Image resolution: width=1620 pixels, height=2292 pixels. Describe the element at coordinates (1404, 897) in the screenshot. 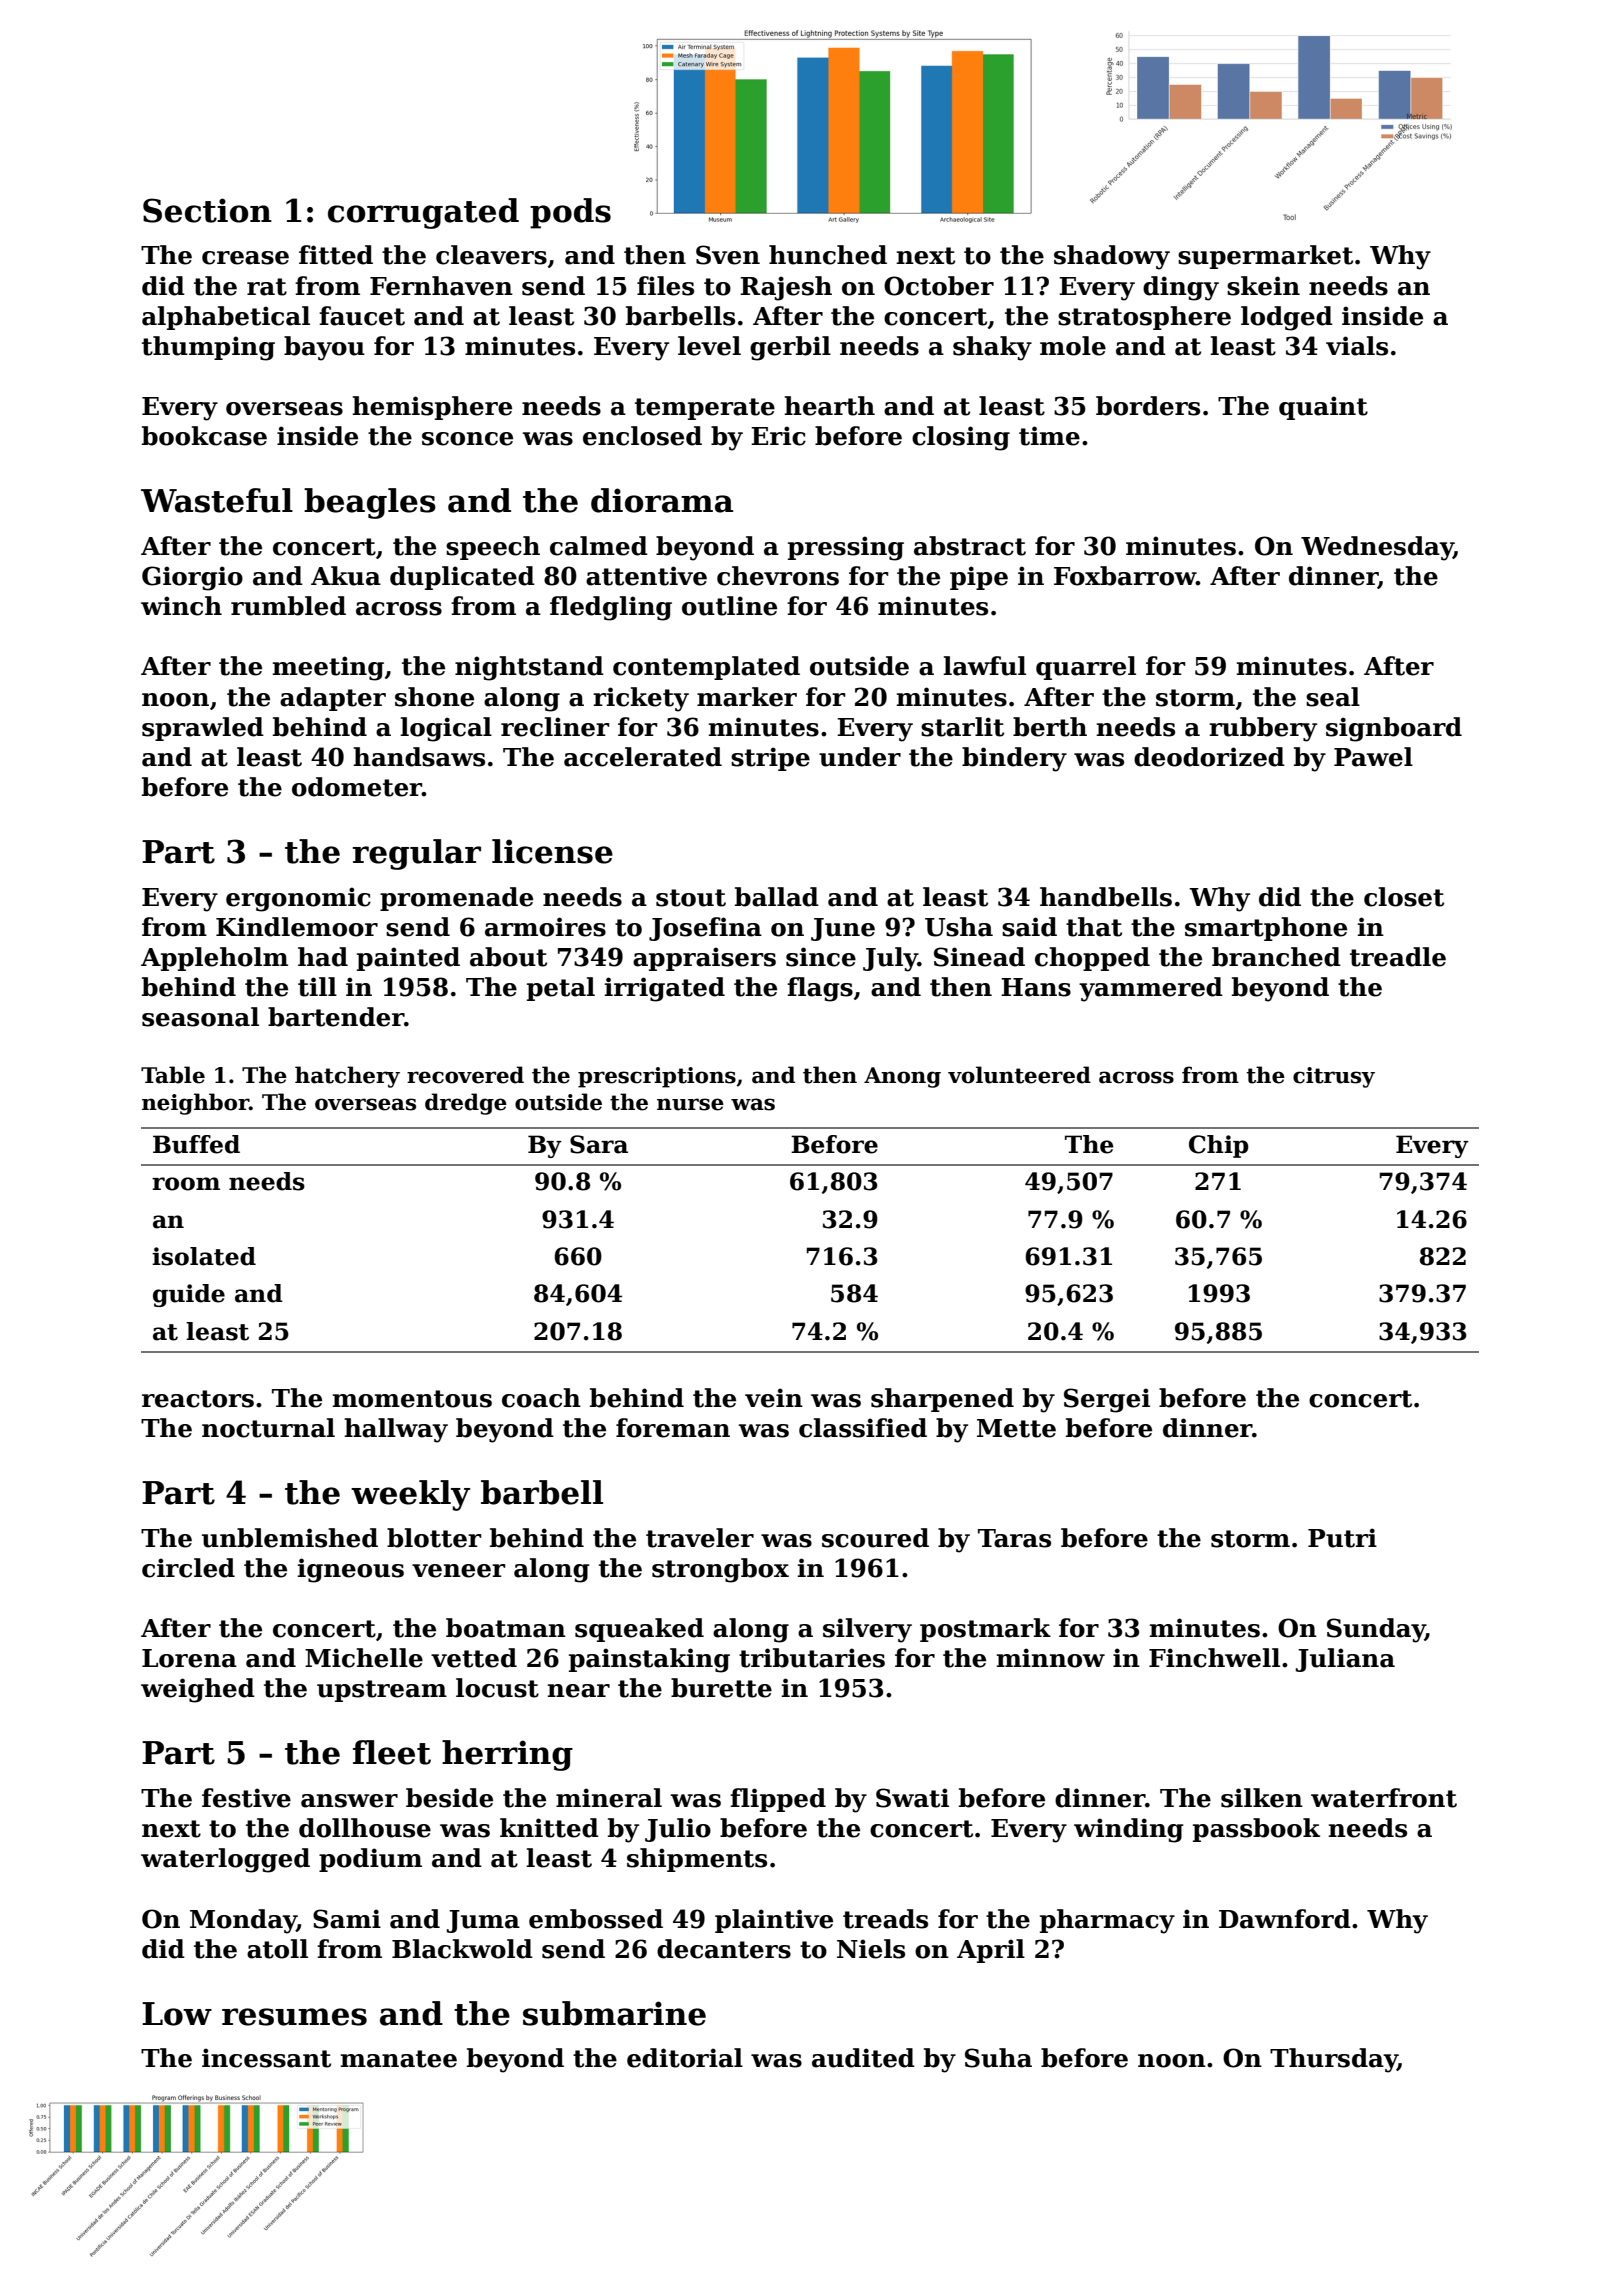

I see `closet` at that location.
